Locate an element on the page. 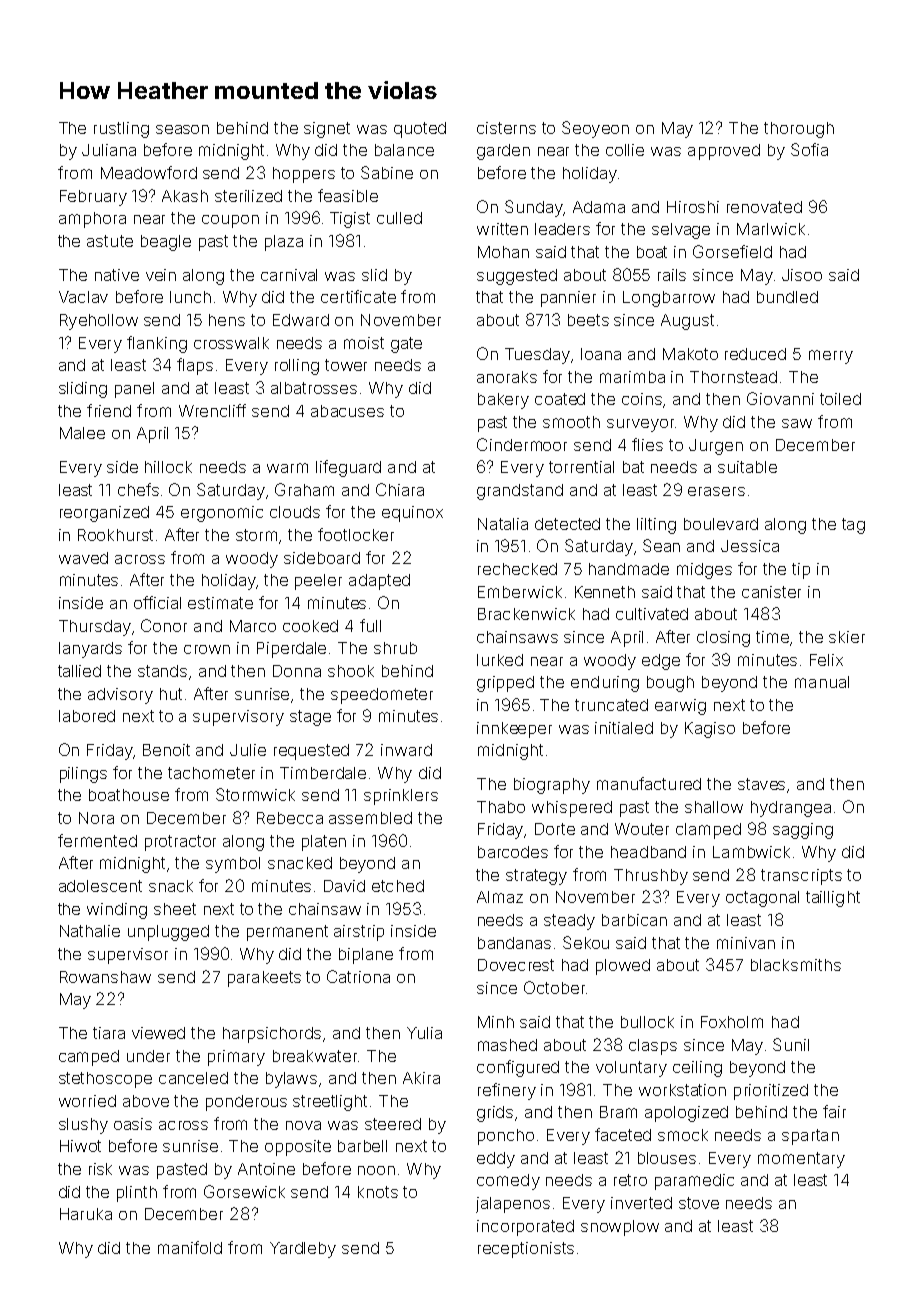 The image size is (924, 1314). manifold is located at coordinates (190, 1247).
